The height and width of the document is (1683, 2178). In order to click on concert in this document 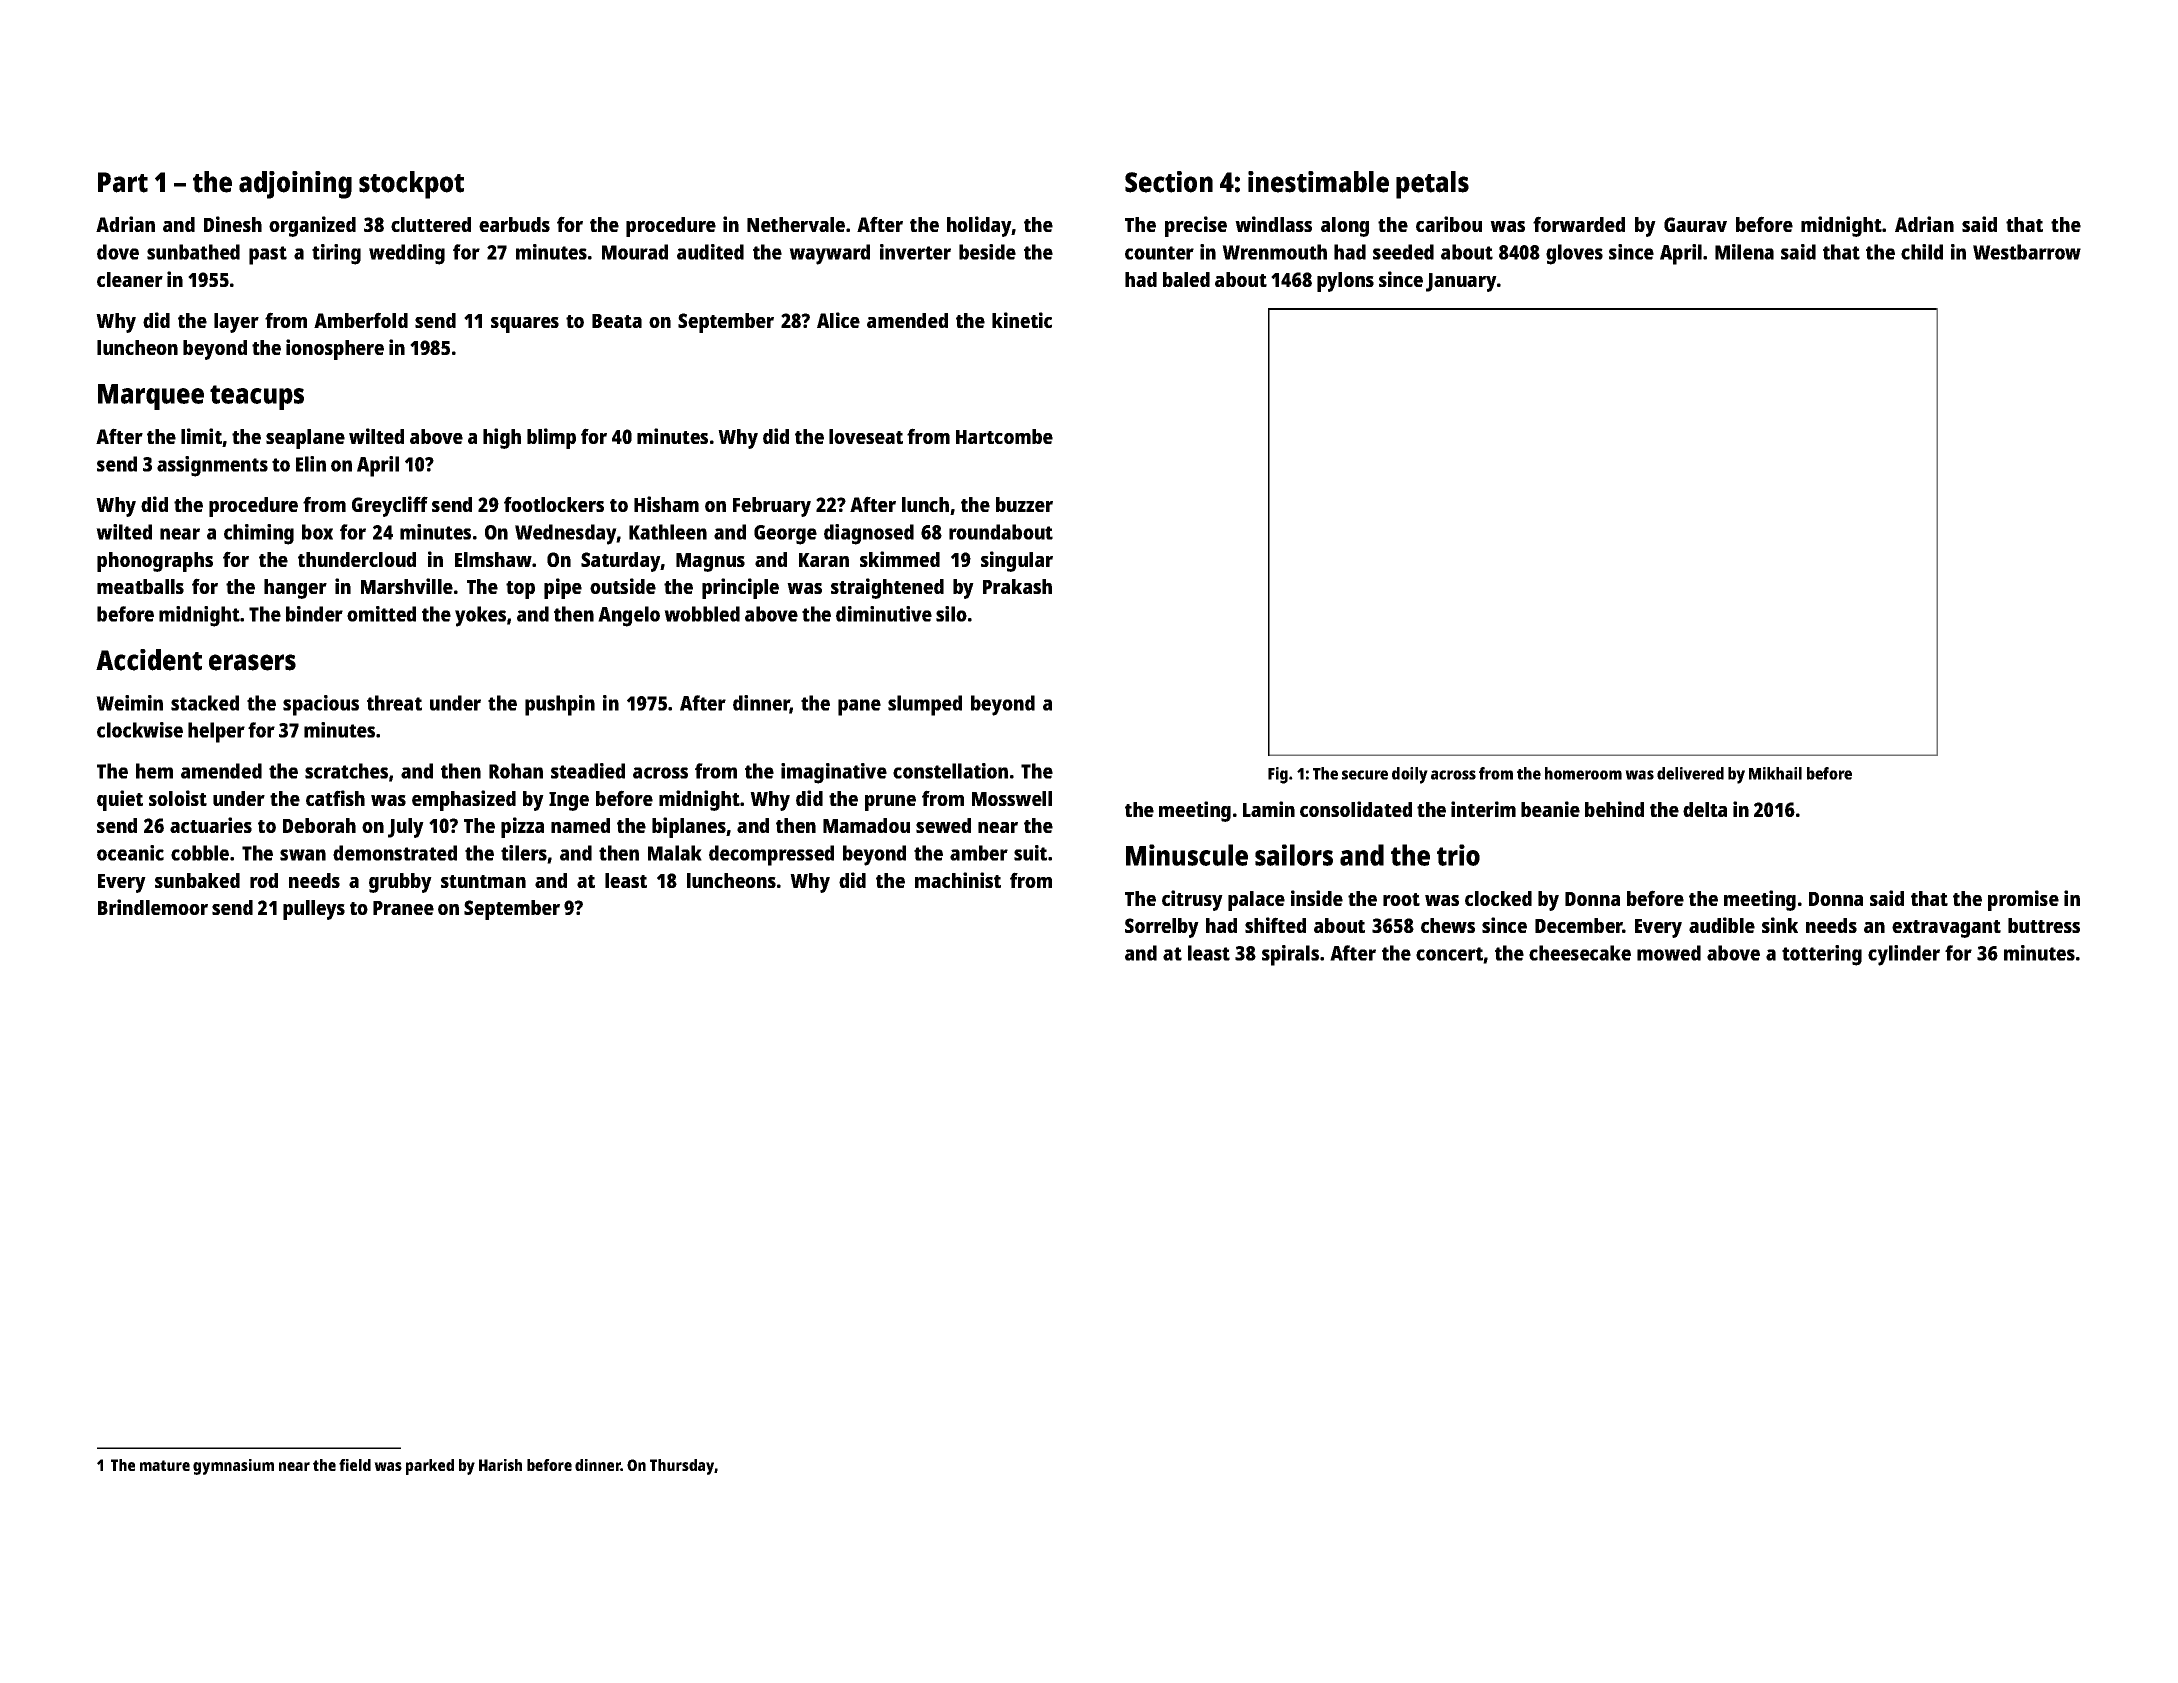, I will do `click(1450, 955)`.
